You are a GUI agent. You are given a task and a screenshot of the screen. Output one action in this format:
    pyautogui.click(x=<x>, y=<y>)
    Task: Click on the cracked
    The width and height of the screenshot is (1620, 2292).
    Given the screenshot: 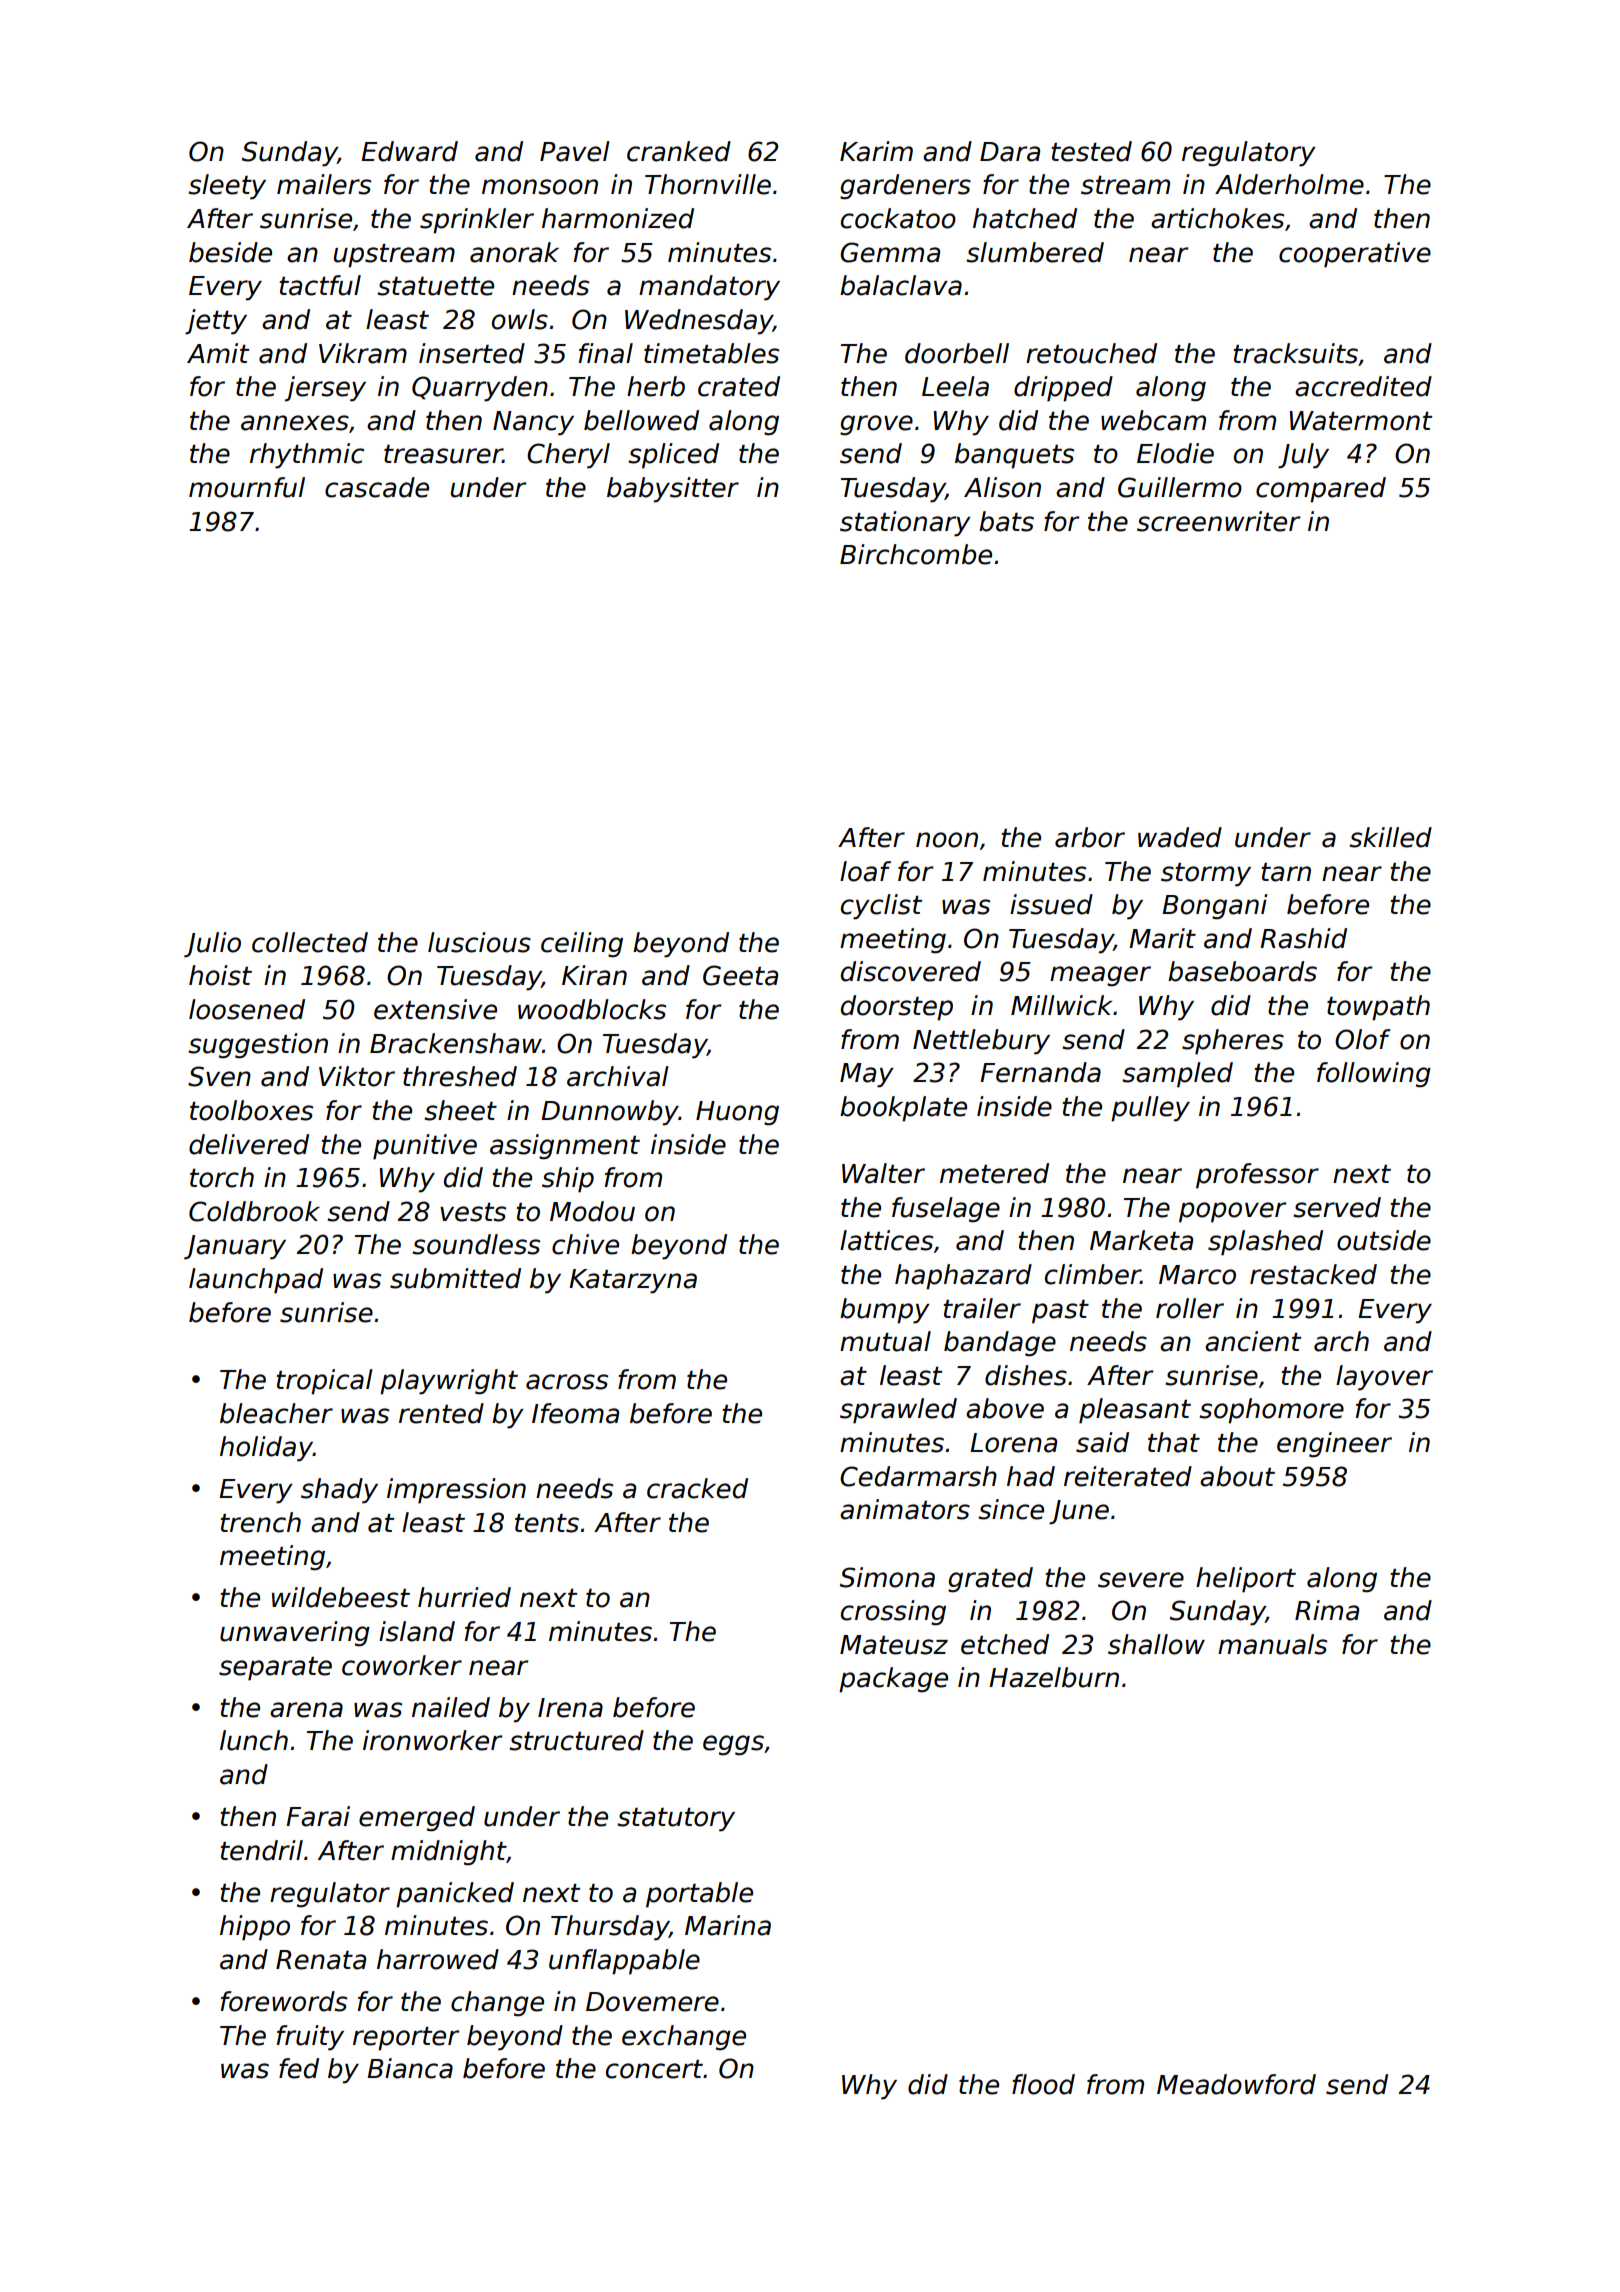 What is the action you would take?
    pyautogui.click(x=697, y=1488)
